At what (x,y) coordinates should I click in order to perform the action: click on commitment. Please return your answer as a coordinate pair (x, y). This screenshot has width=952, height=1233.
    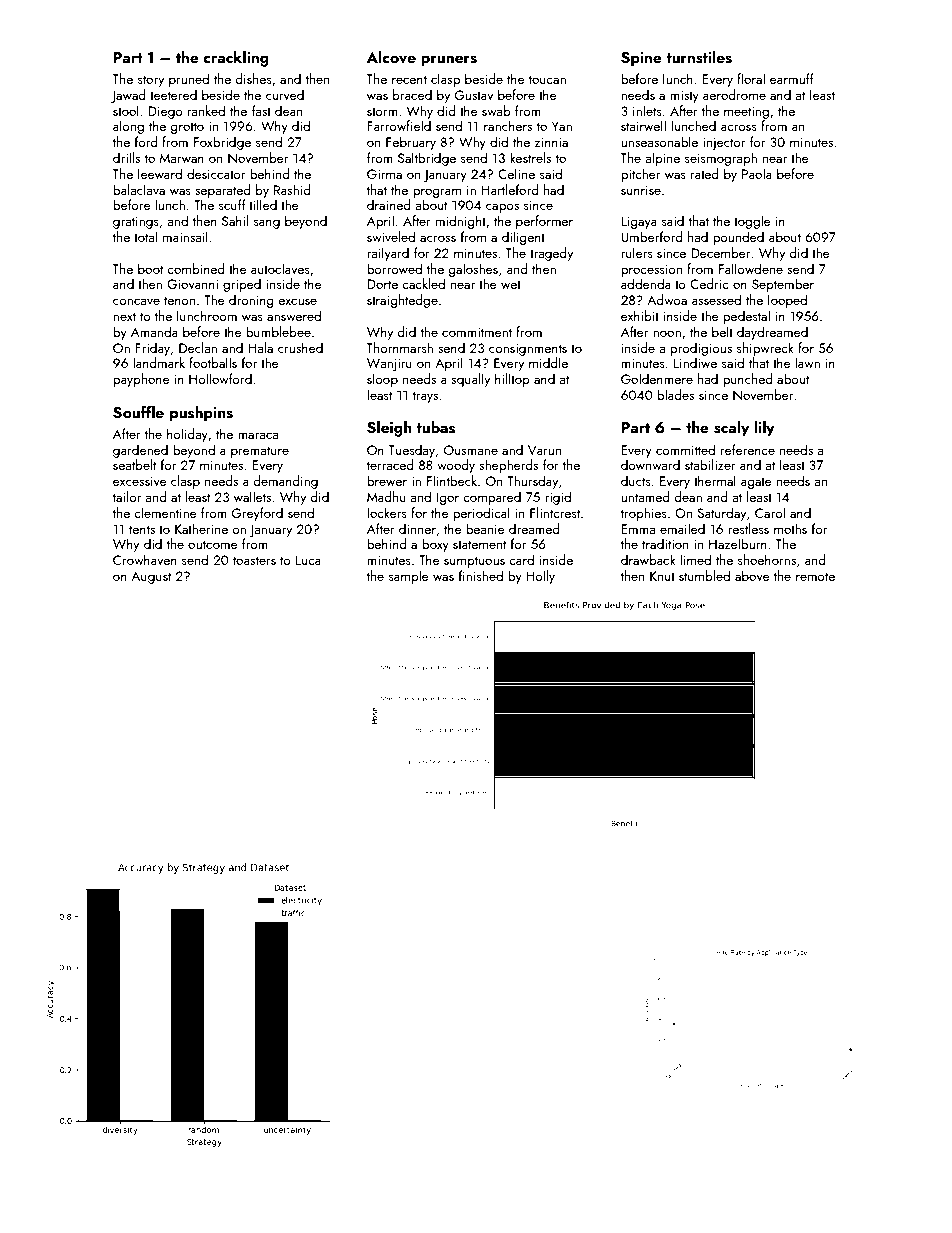
    Looking at the image, I should click on (477, 332).
